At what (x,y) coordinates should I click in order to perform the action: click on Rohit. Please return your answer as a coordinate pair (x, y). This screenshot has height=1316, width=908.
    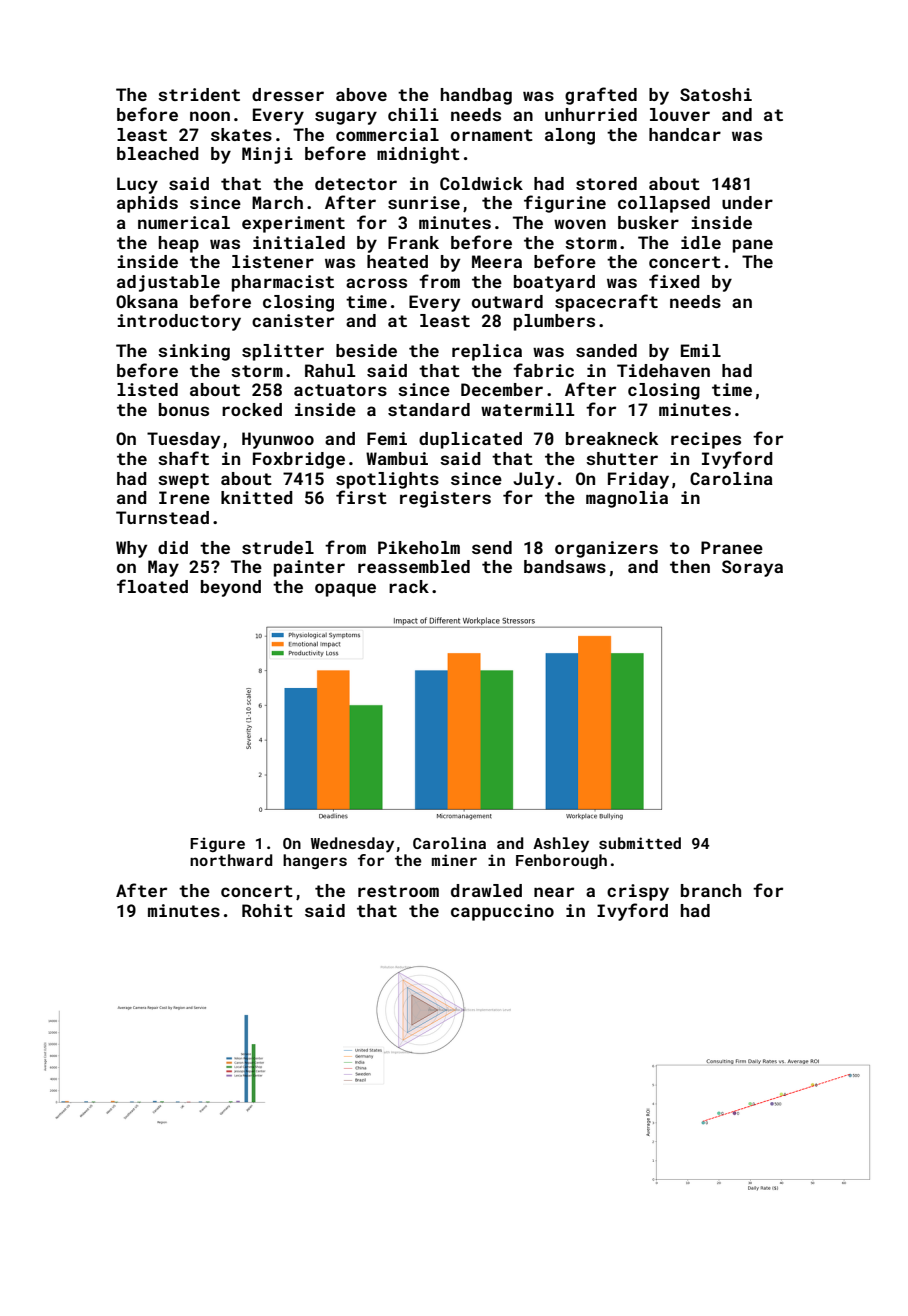
    Looking at the image, I should click on (267, 910).
